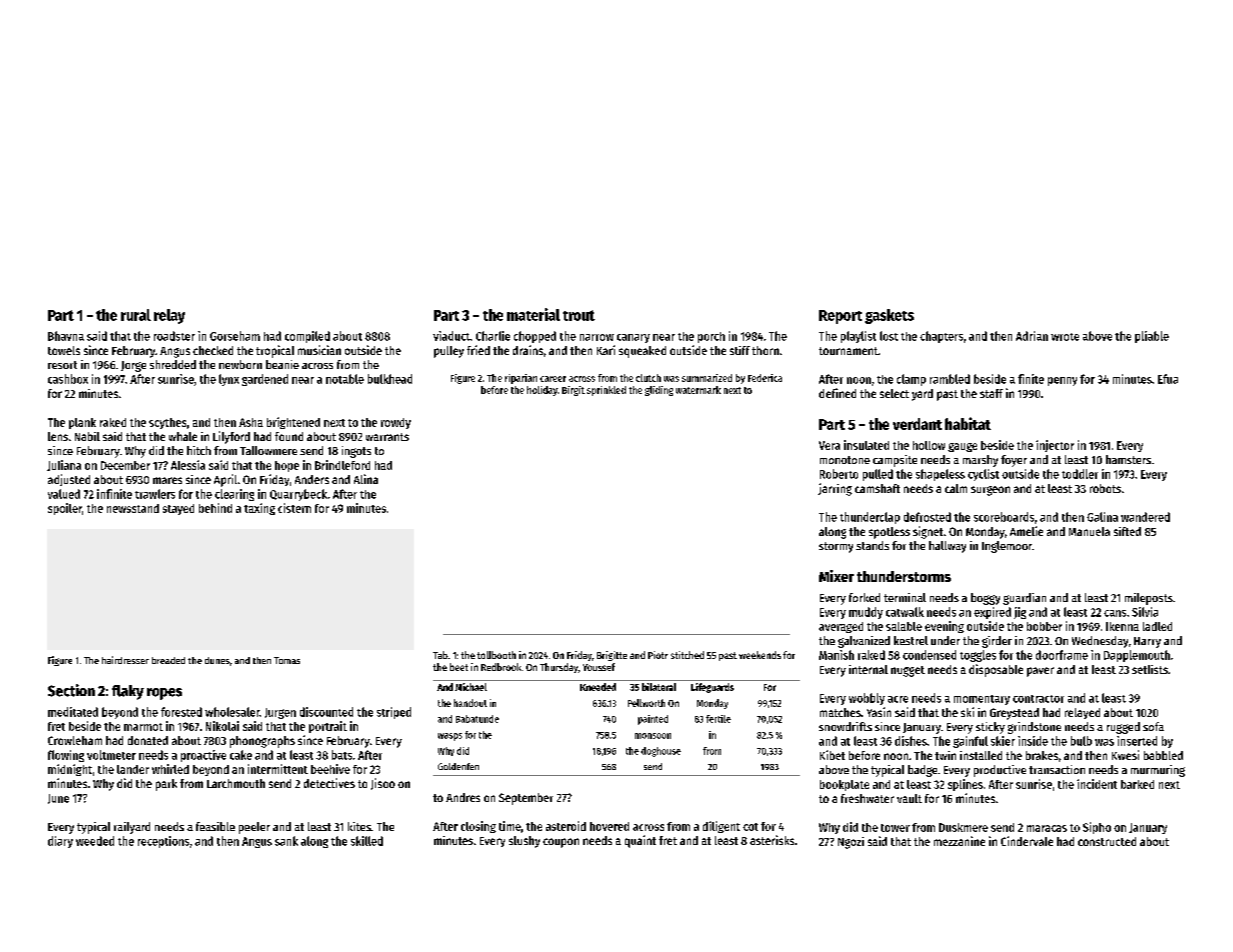 This image has width=1233, height=952. What do you see at coordinates (1145, 517) in the image?
I see `wandered` at bounding box center [1145, 517].
